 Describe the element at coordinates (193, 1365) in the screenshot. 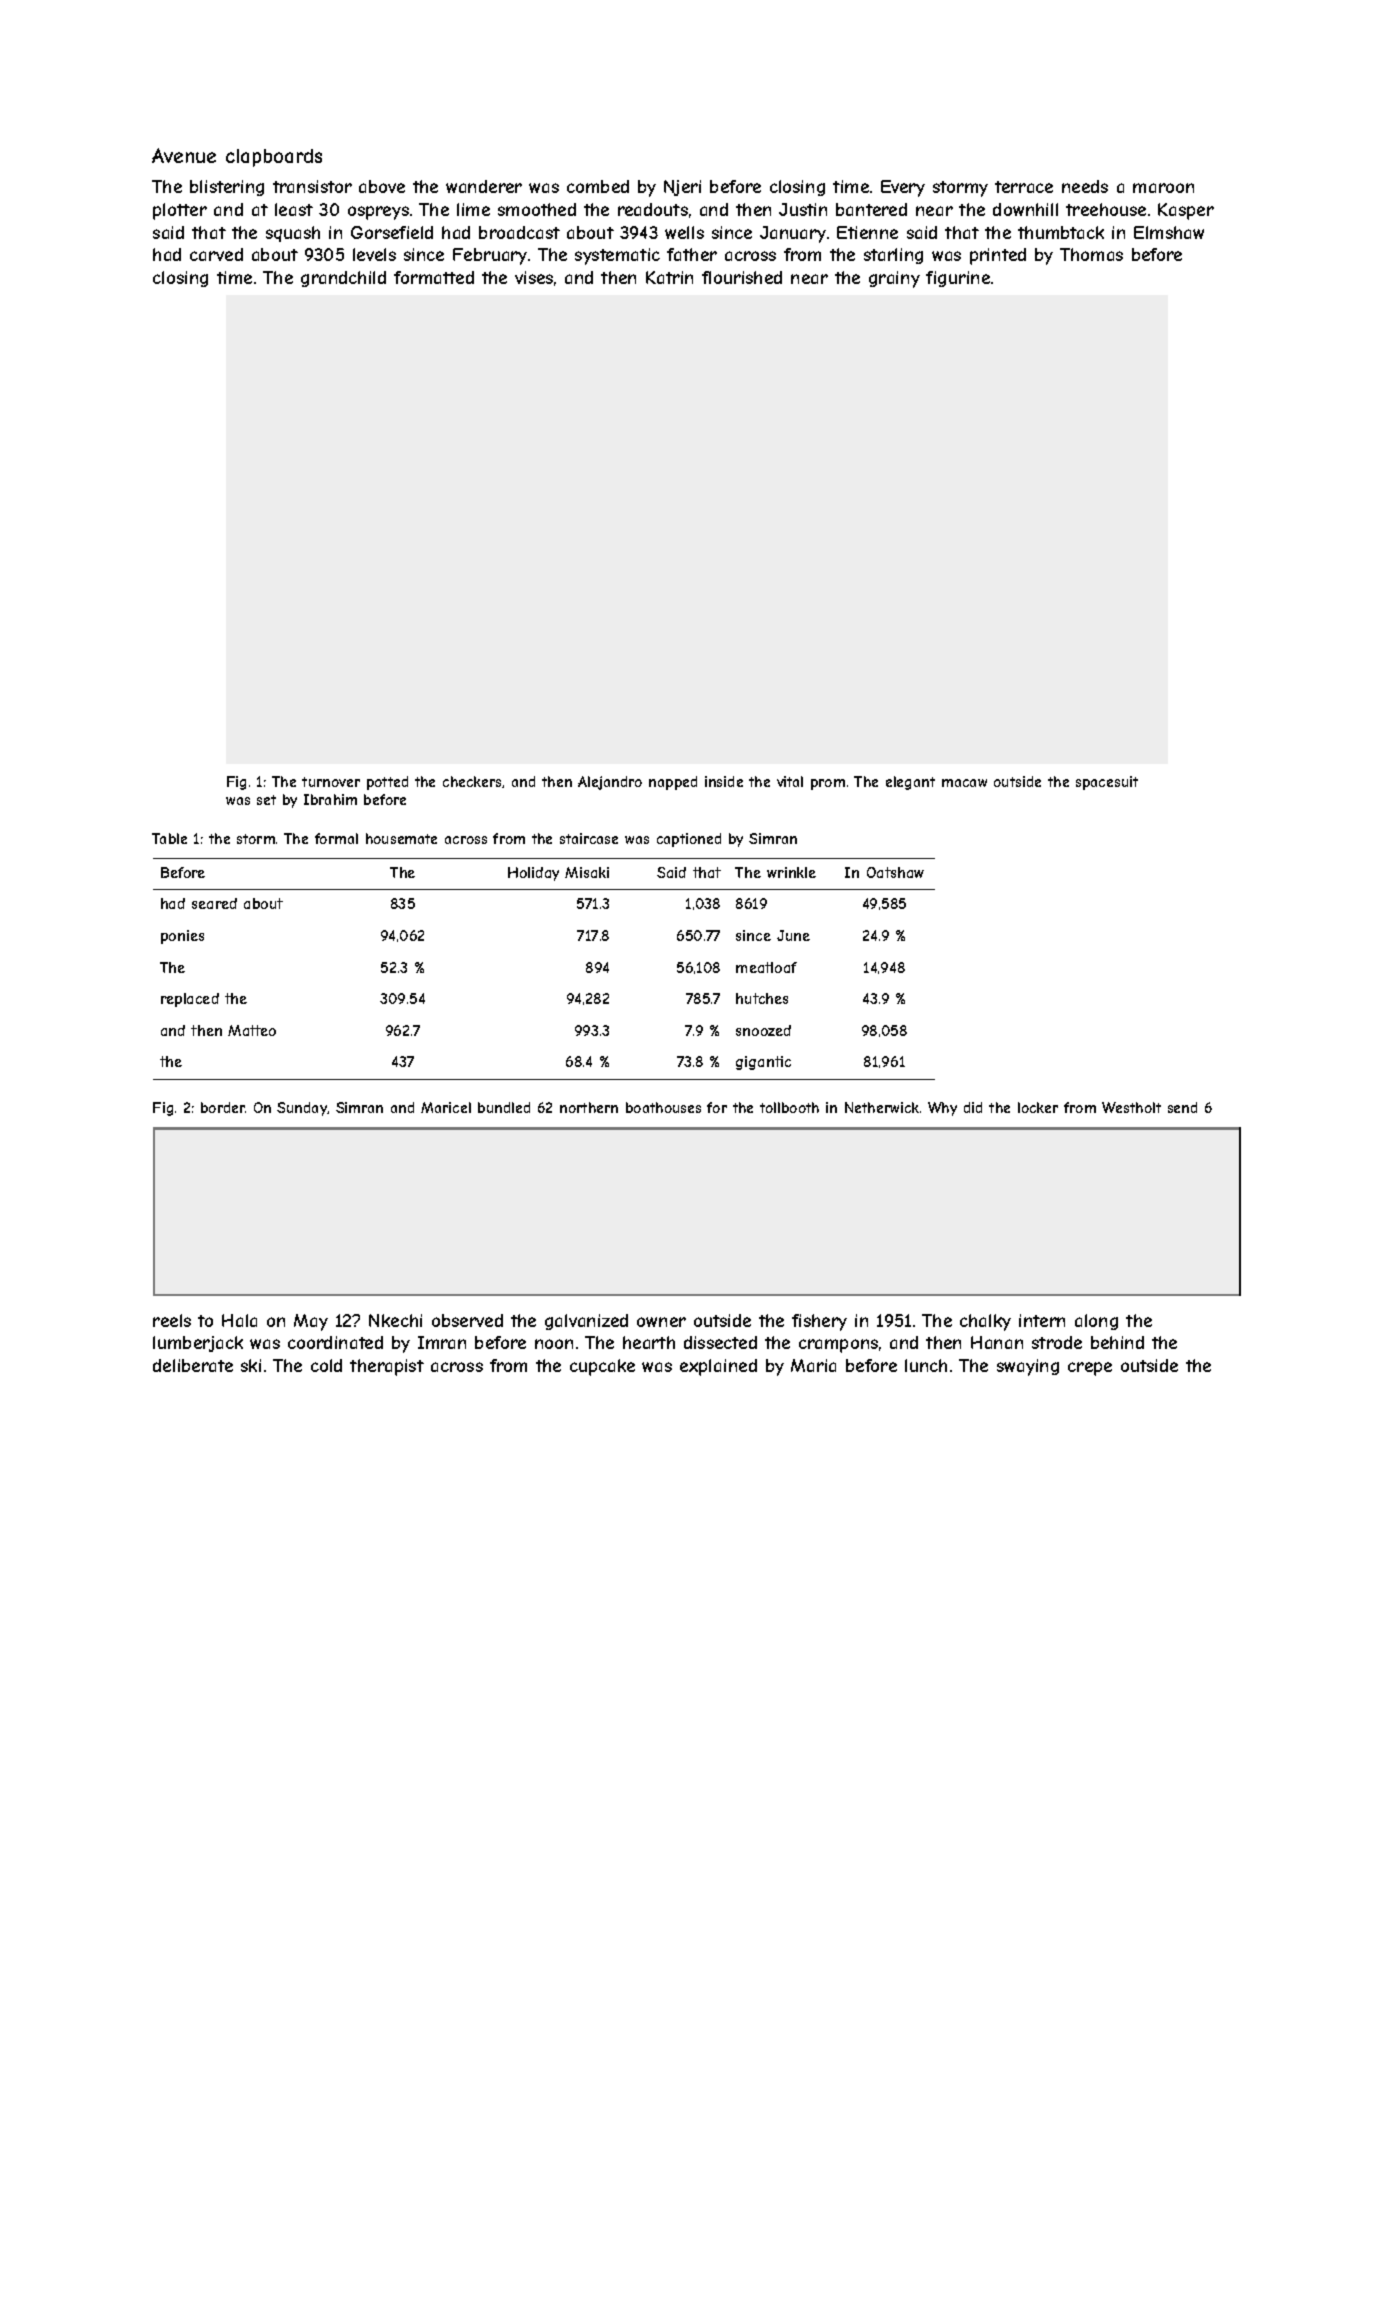

I see `deliberate` at that location.
